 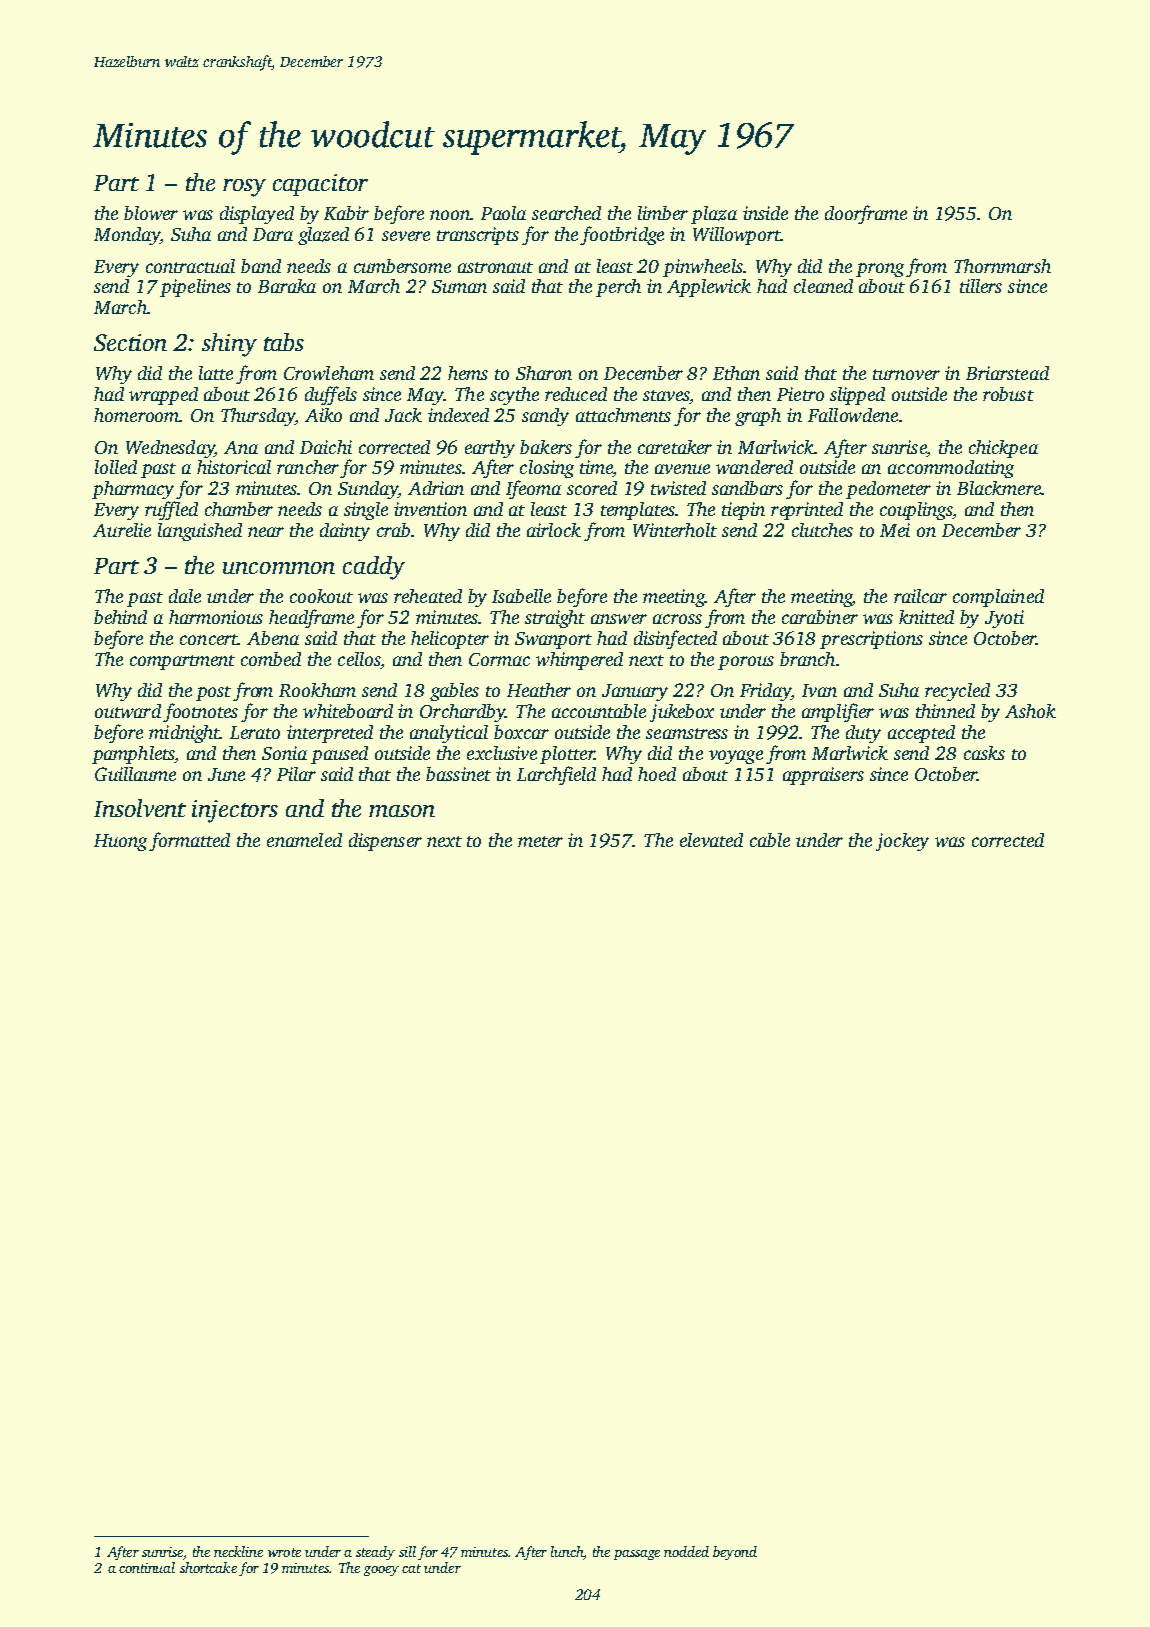 I want to click on rosy, so click(x=244, y=188).
